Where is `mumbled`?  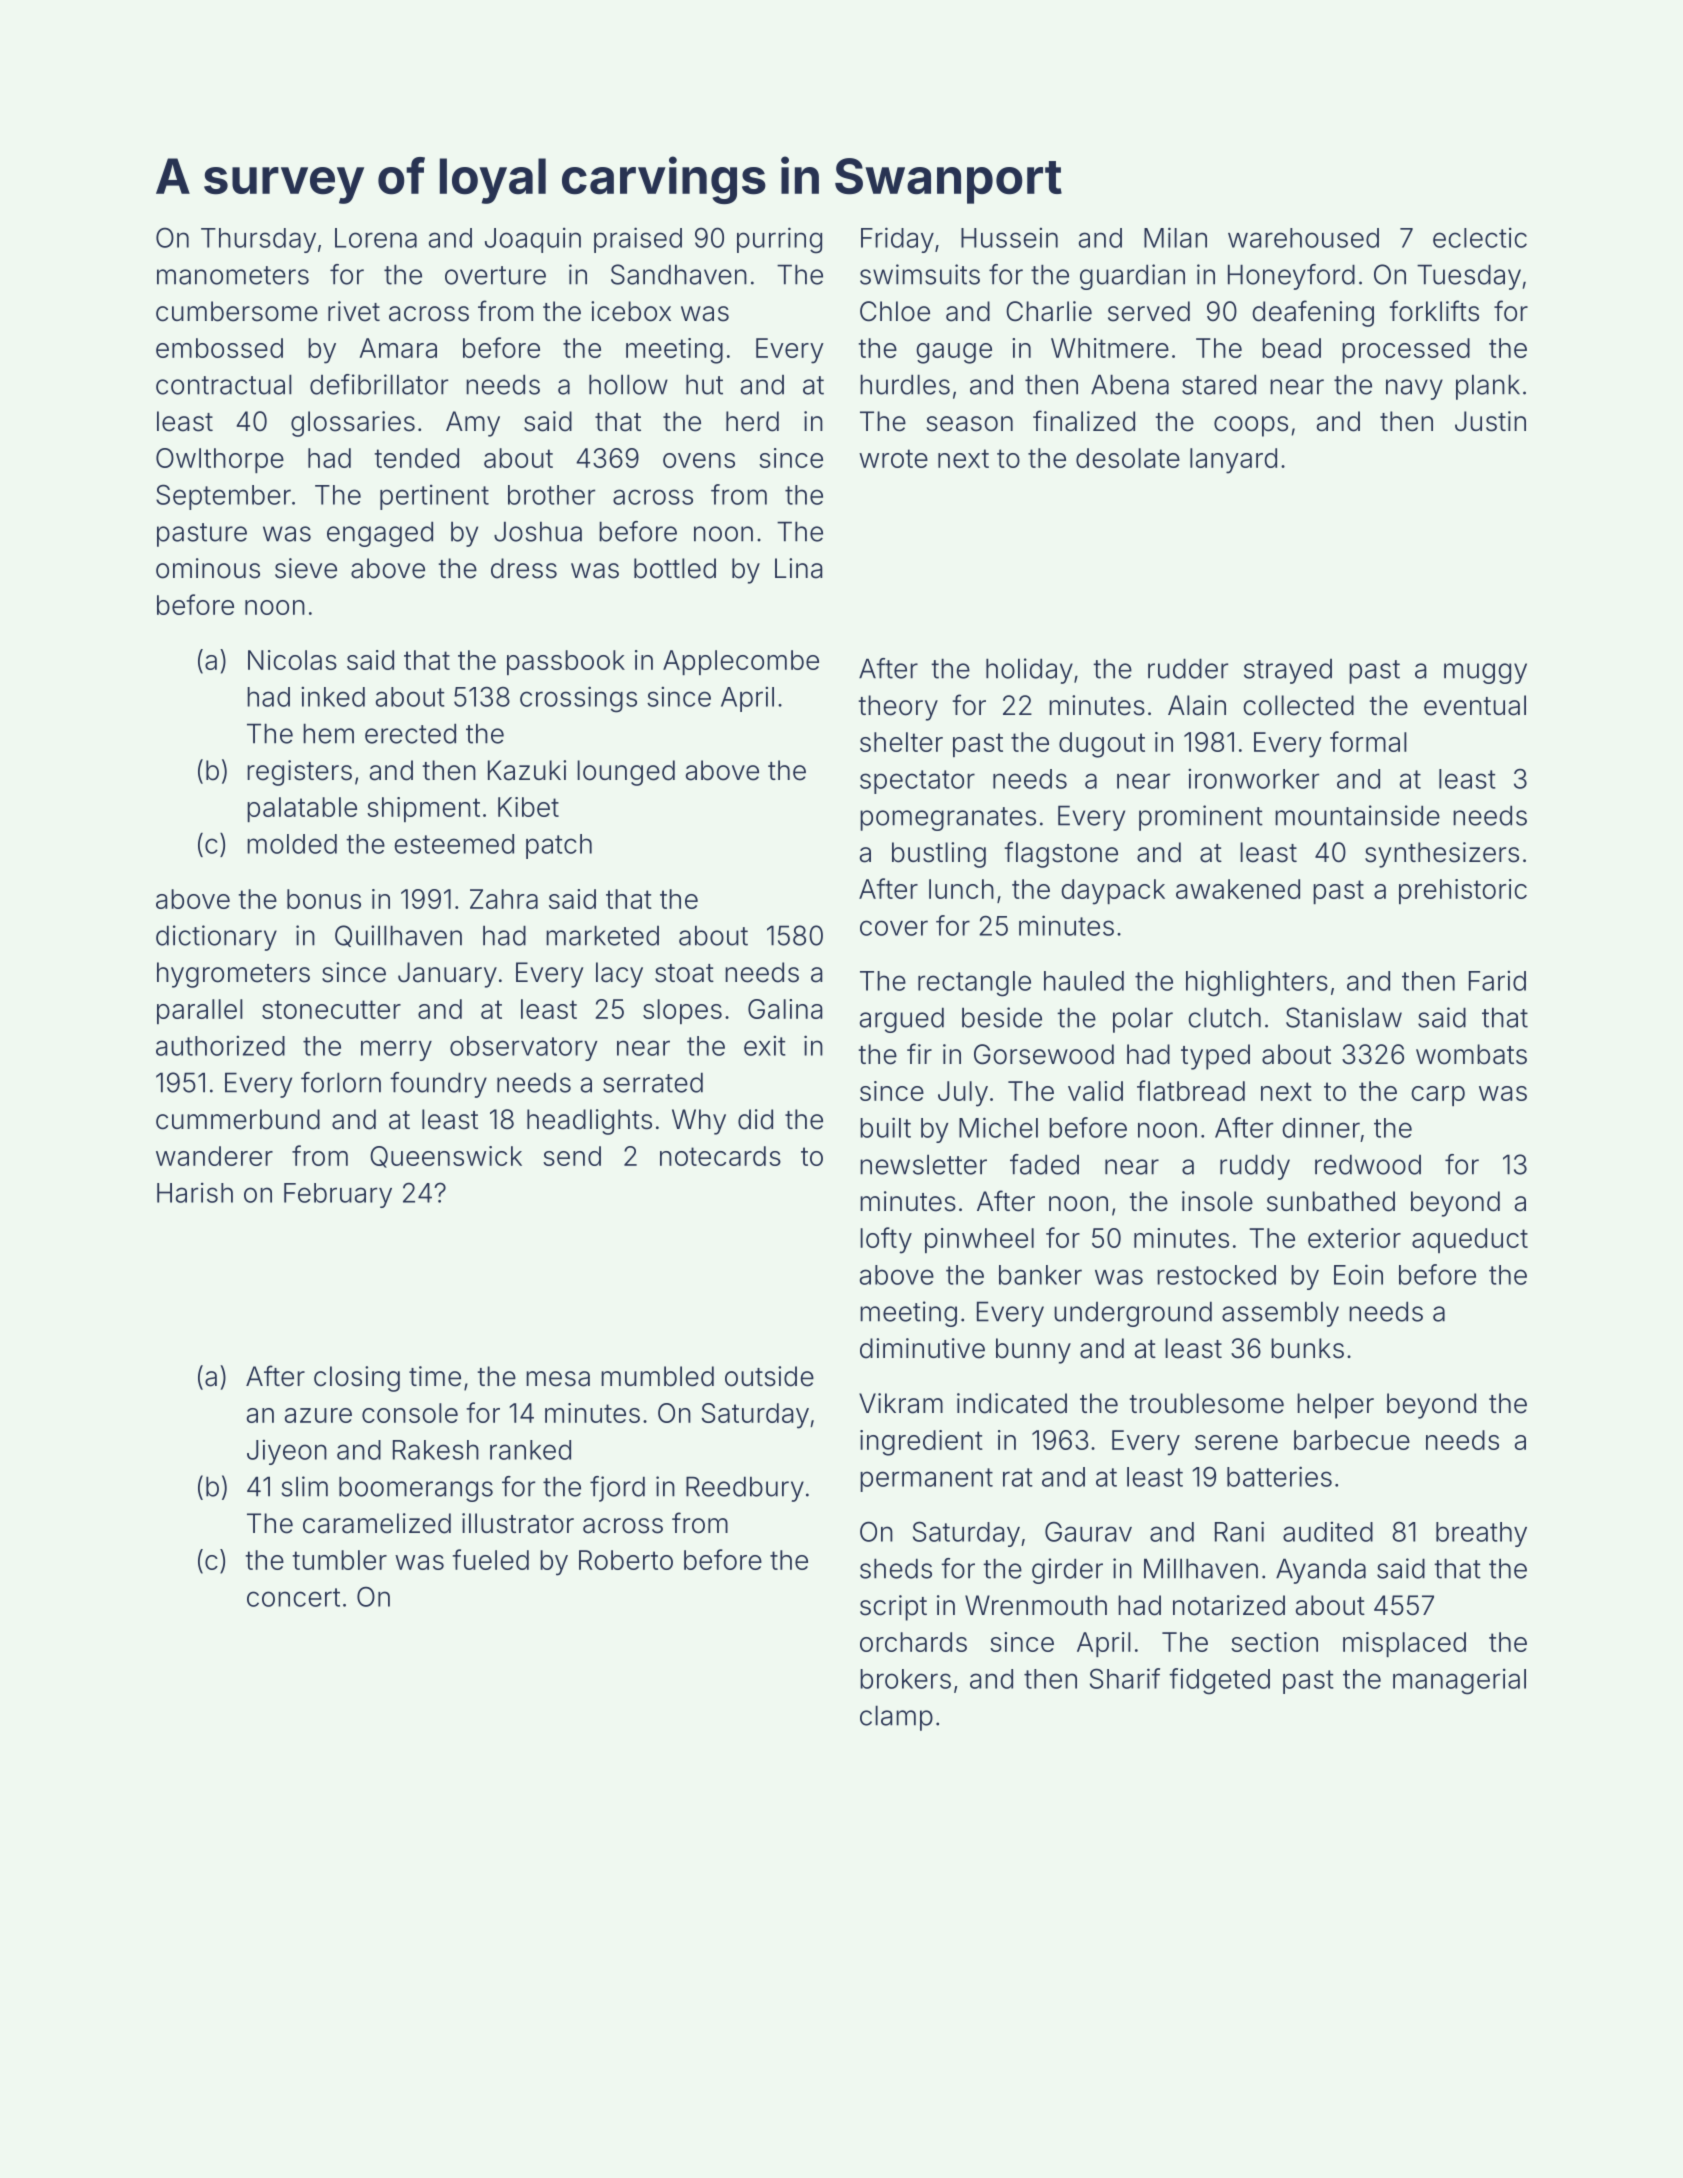 mumbled is located at coordinates (657, 1376).
